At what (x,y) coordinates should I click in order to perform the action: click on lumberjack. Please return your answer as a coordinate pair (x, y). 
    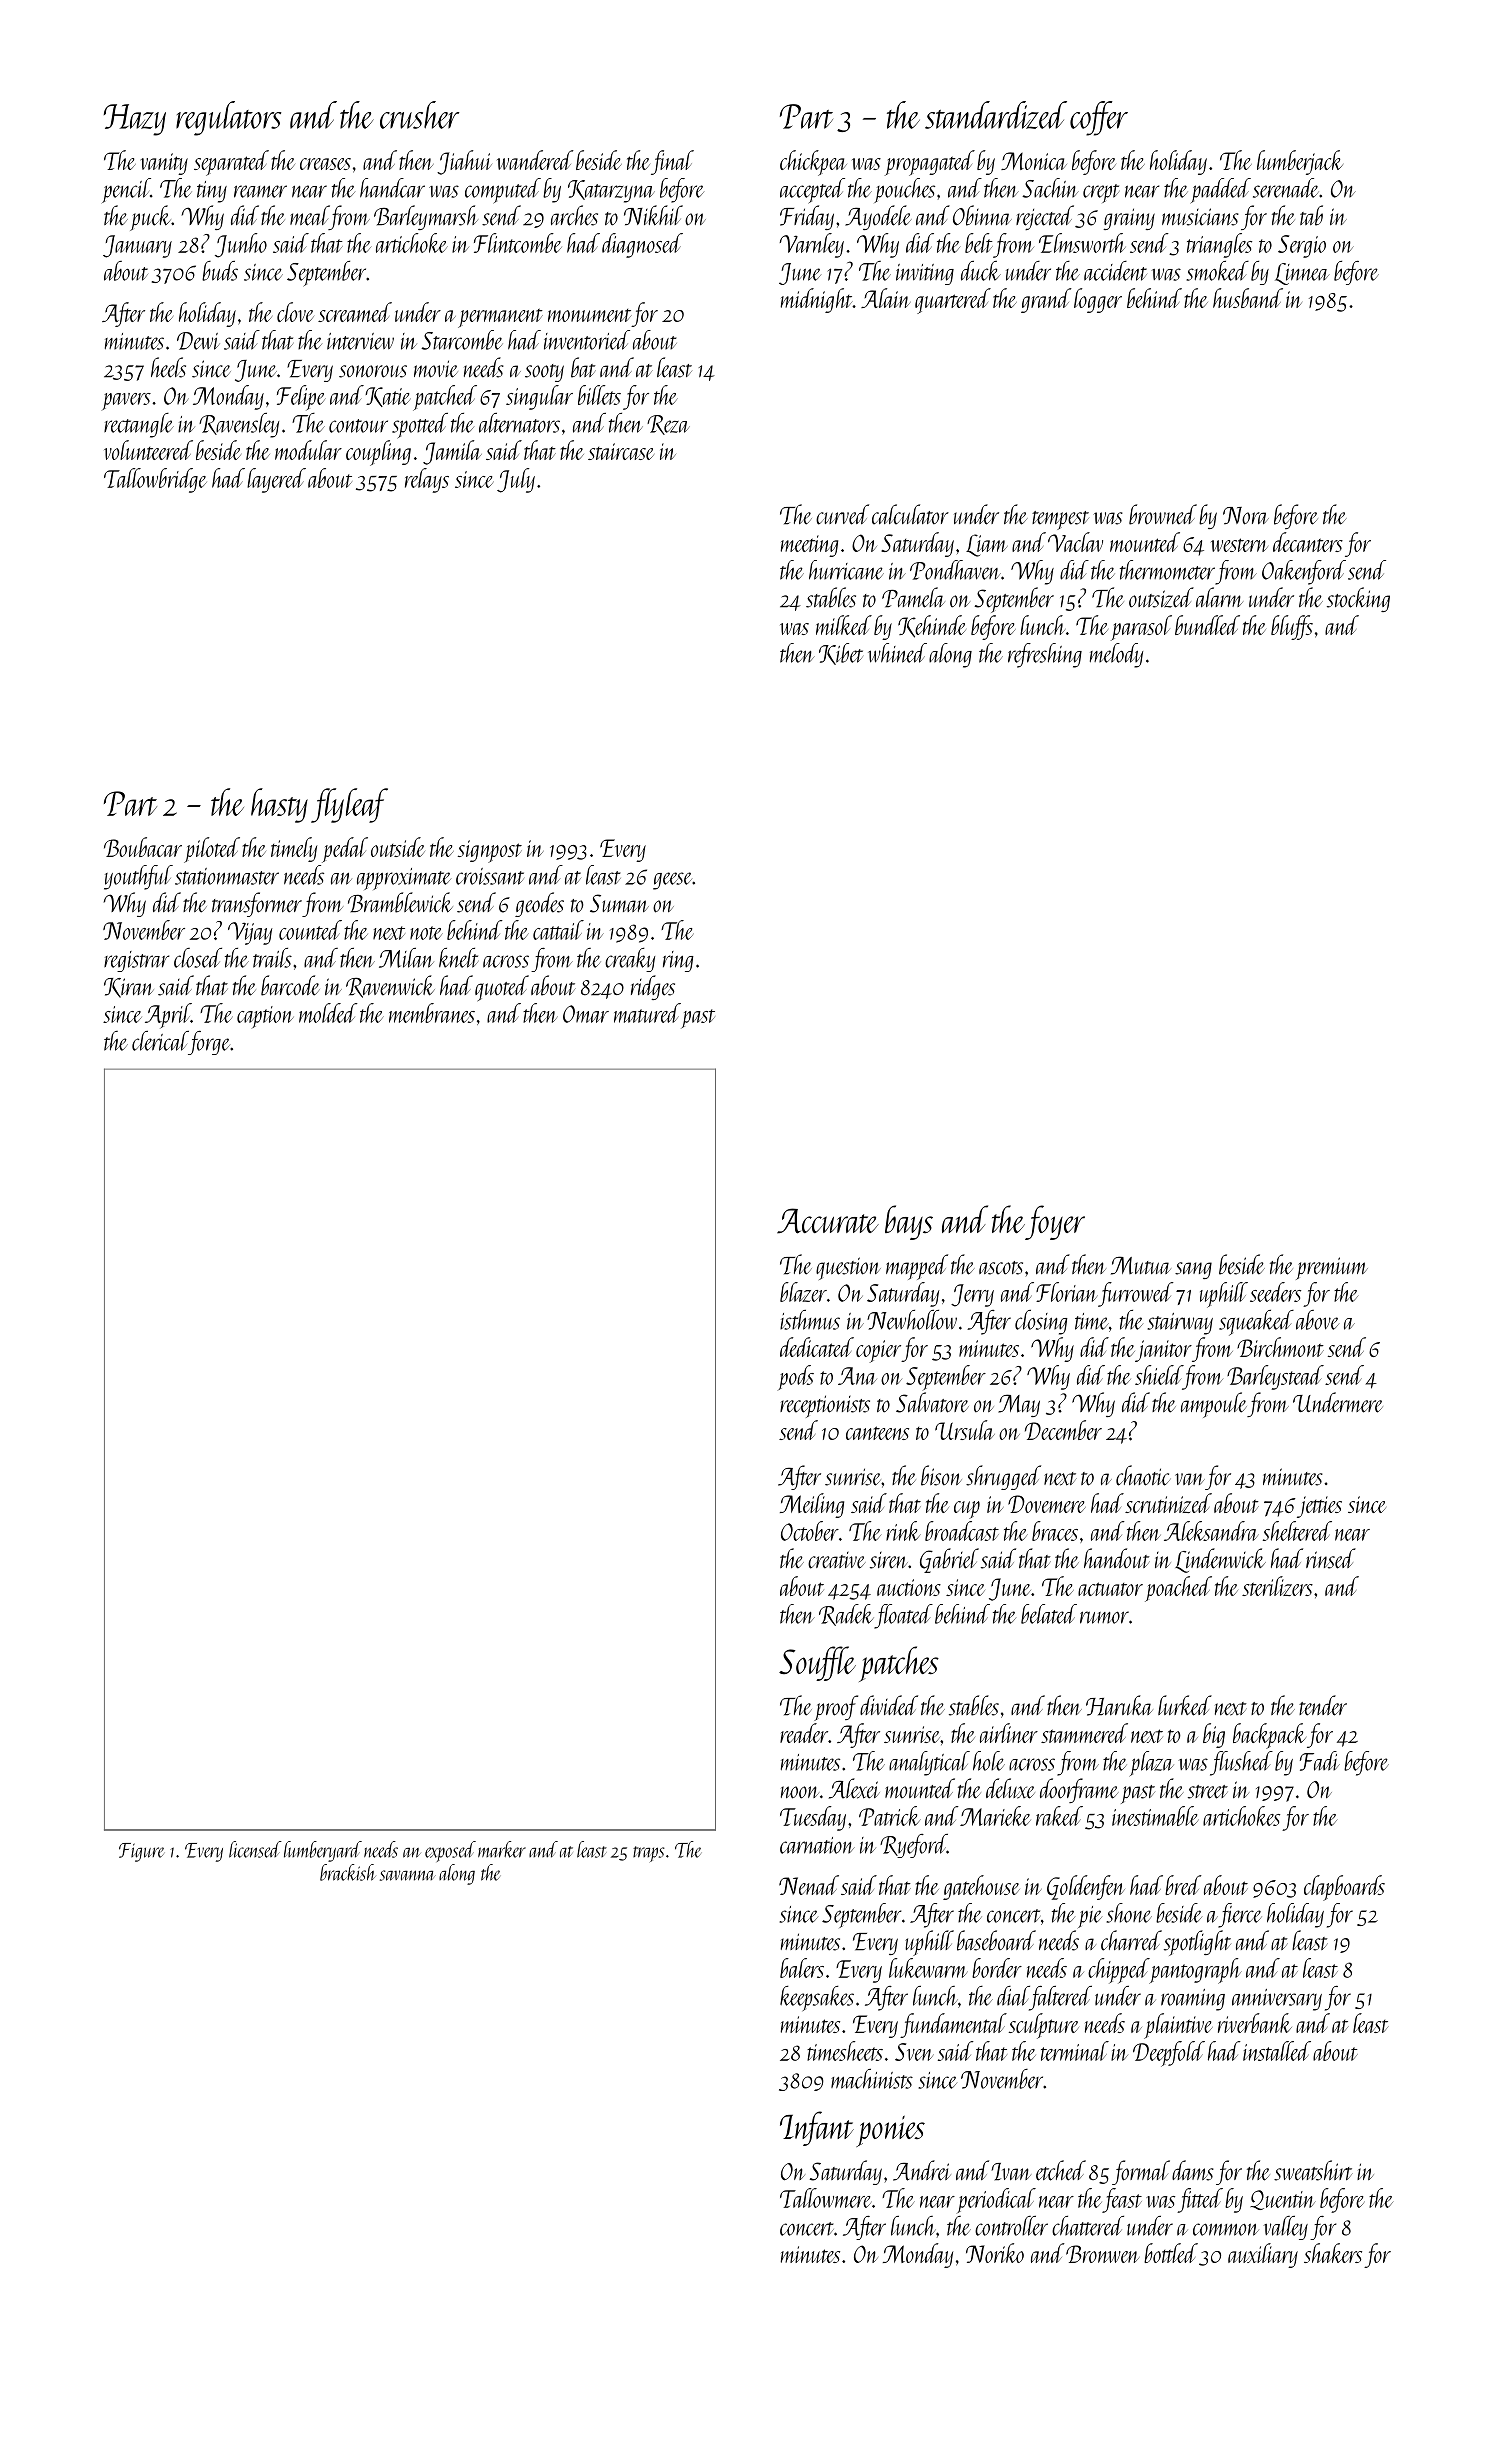
    Looking at the image, I should click on (1300, 162).
